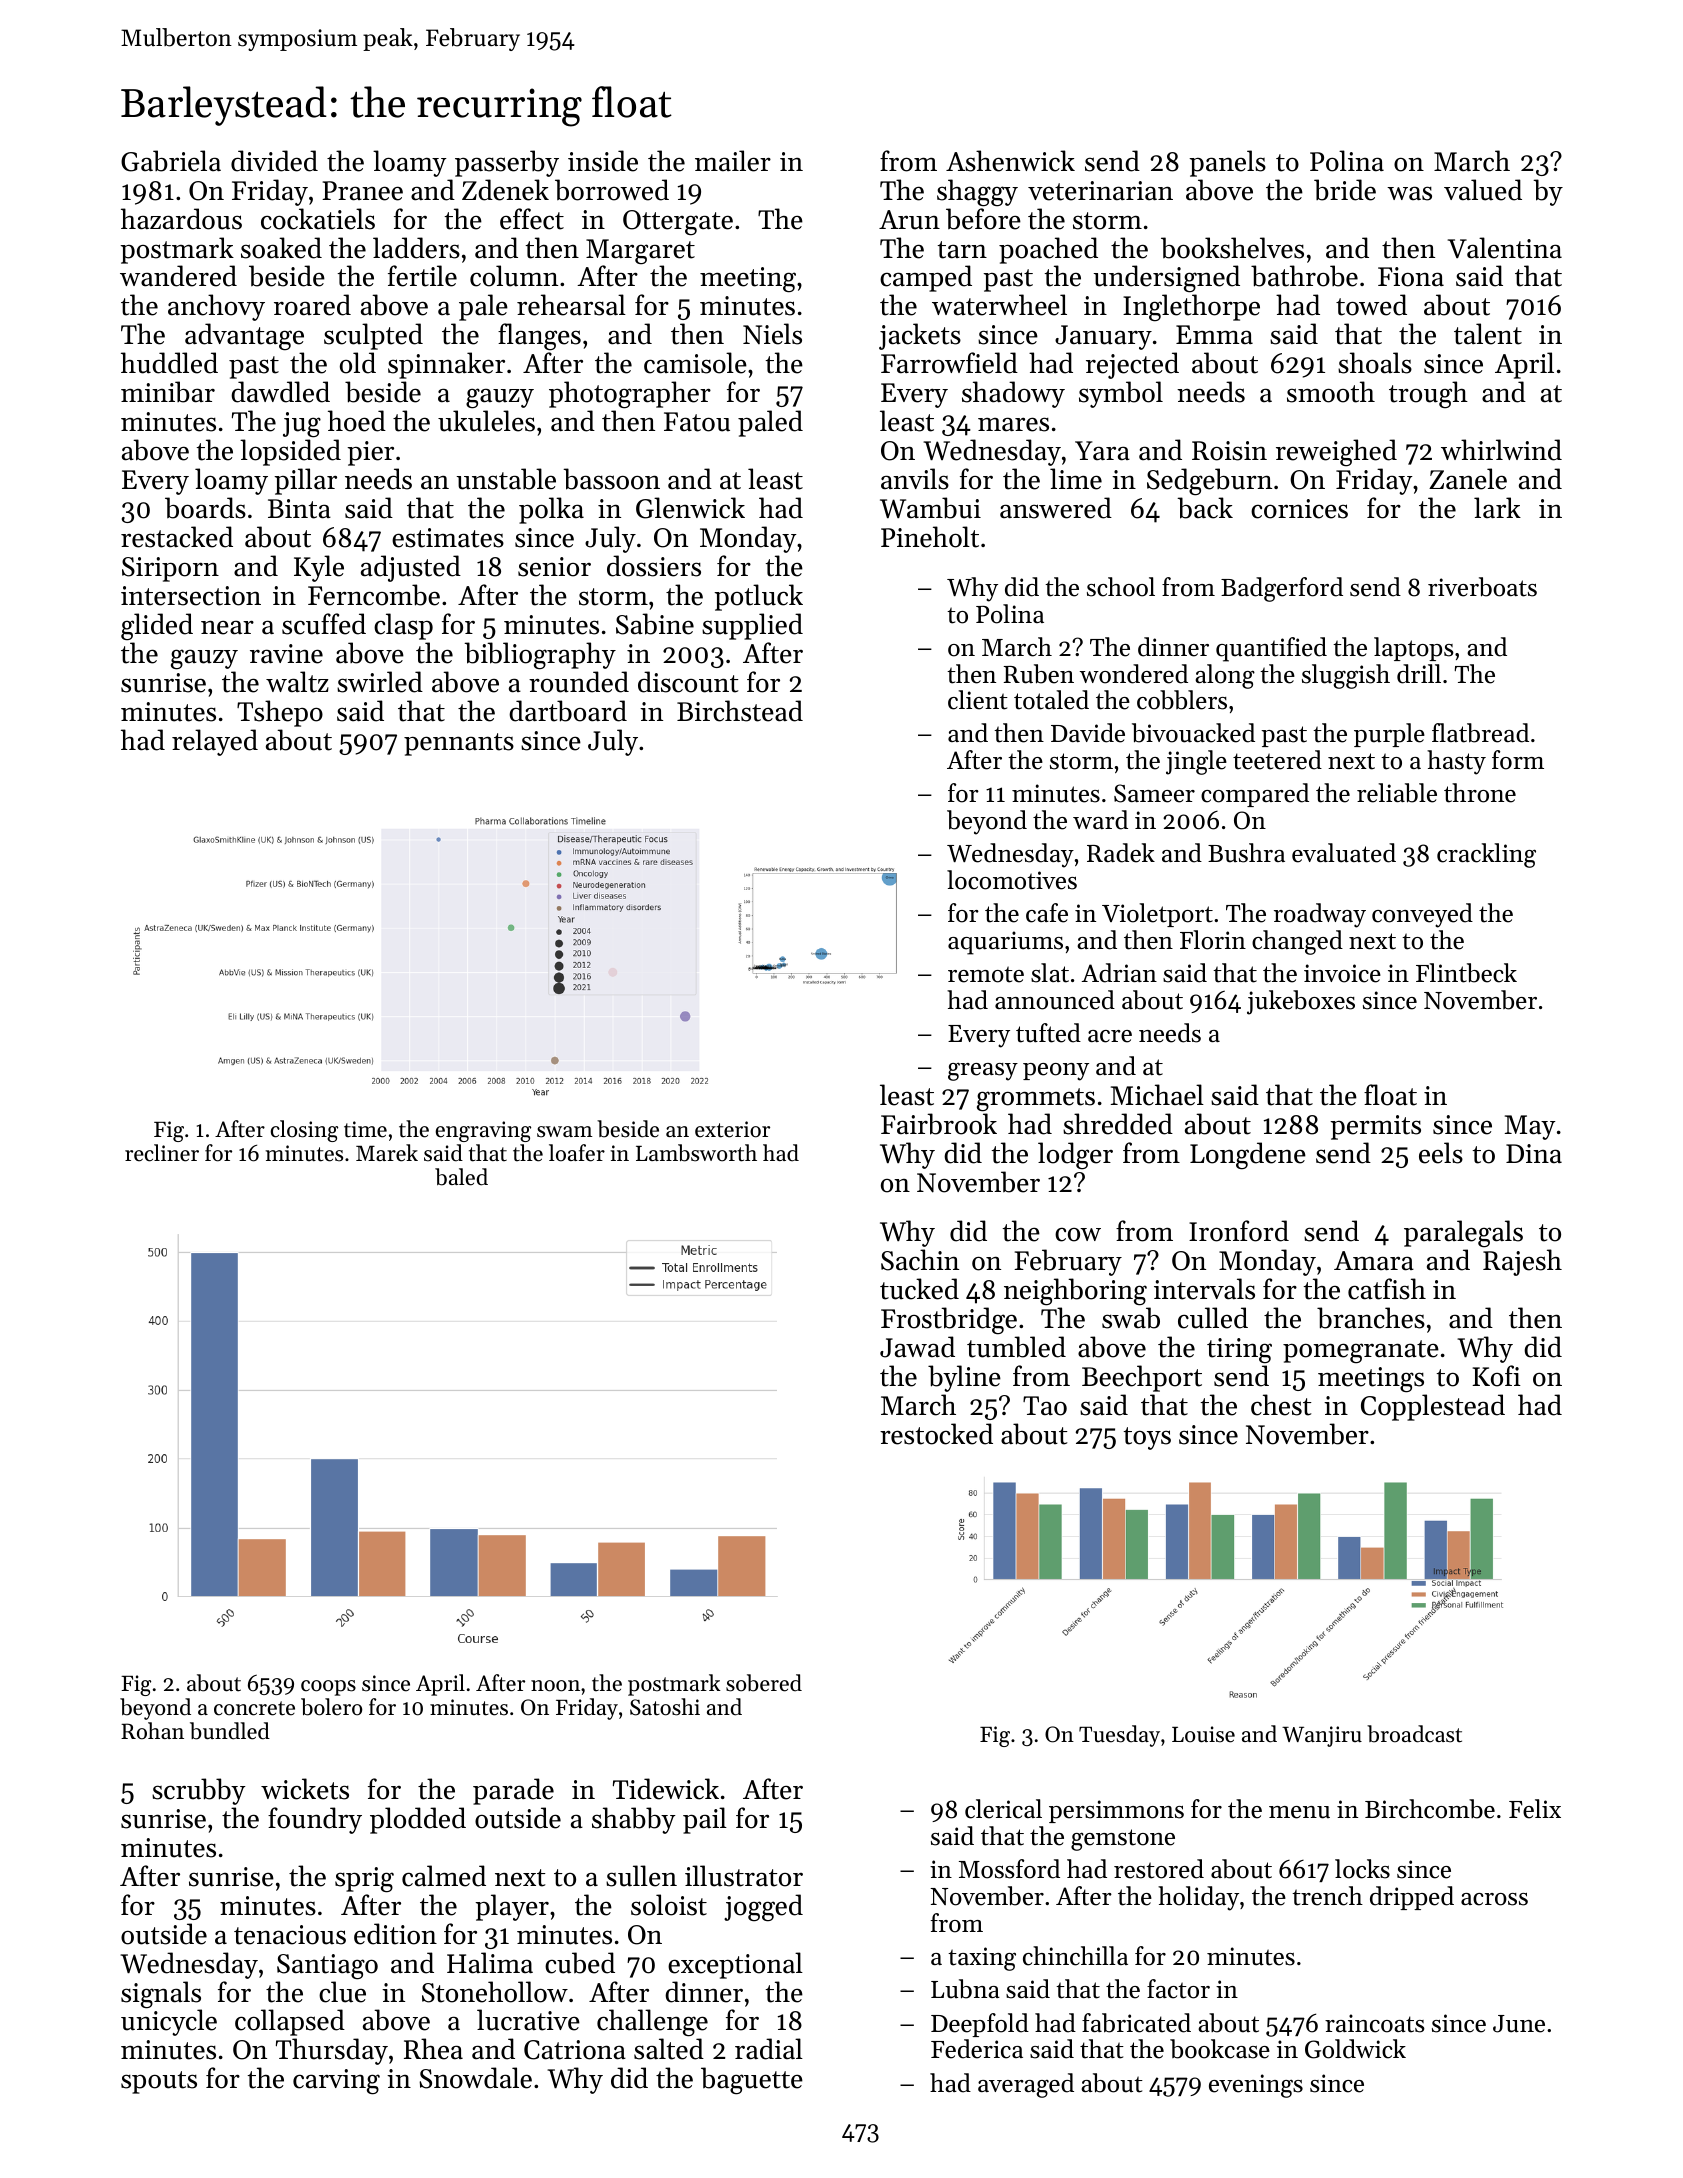  What do you see at coordinates (1414, 1734) in the screenshot?
I see `broadcast` at bounding box center [1414, 1734].
